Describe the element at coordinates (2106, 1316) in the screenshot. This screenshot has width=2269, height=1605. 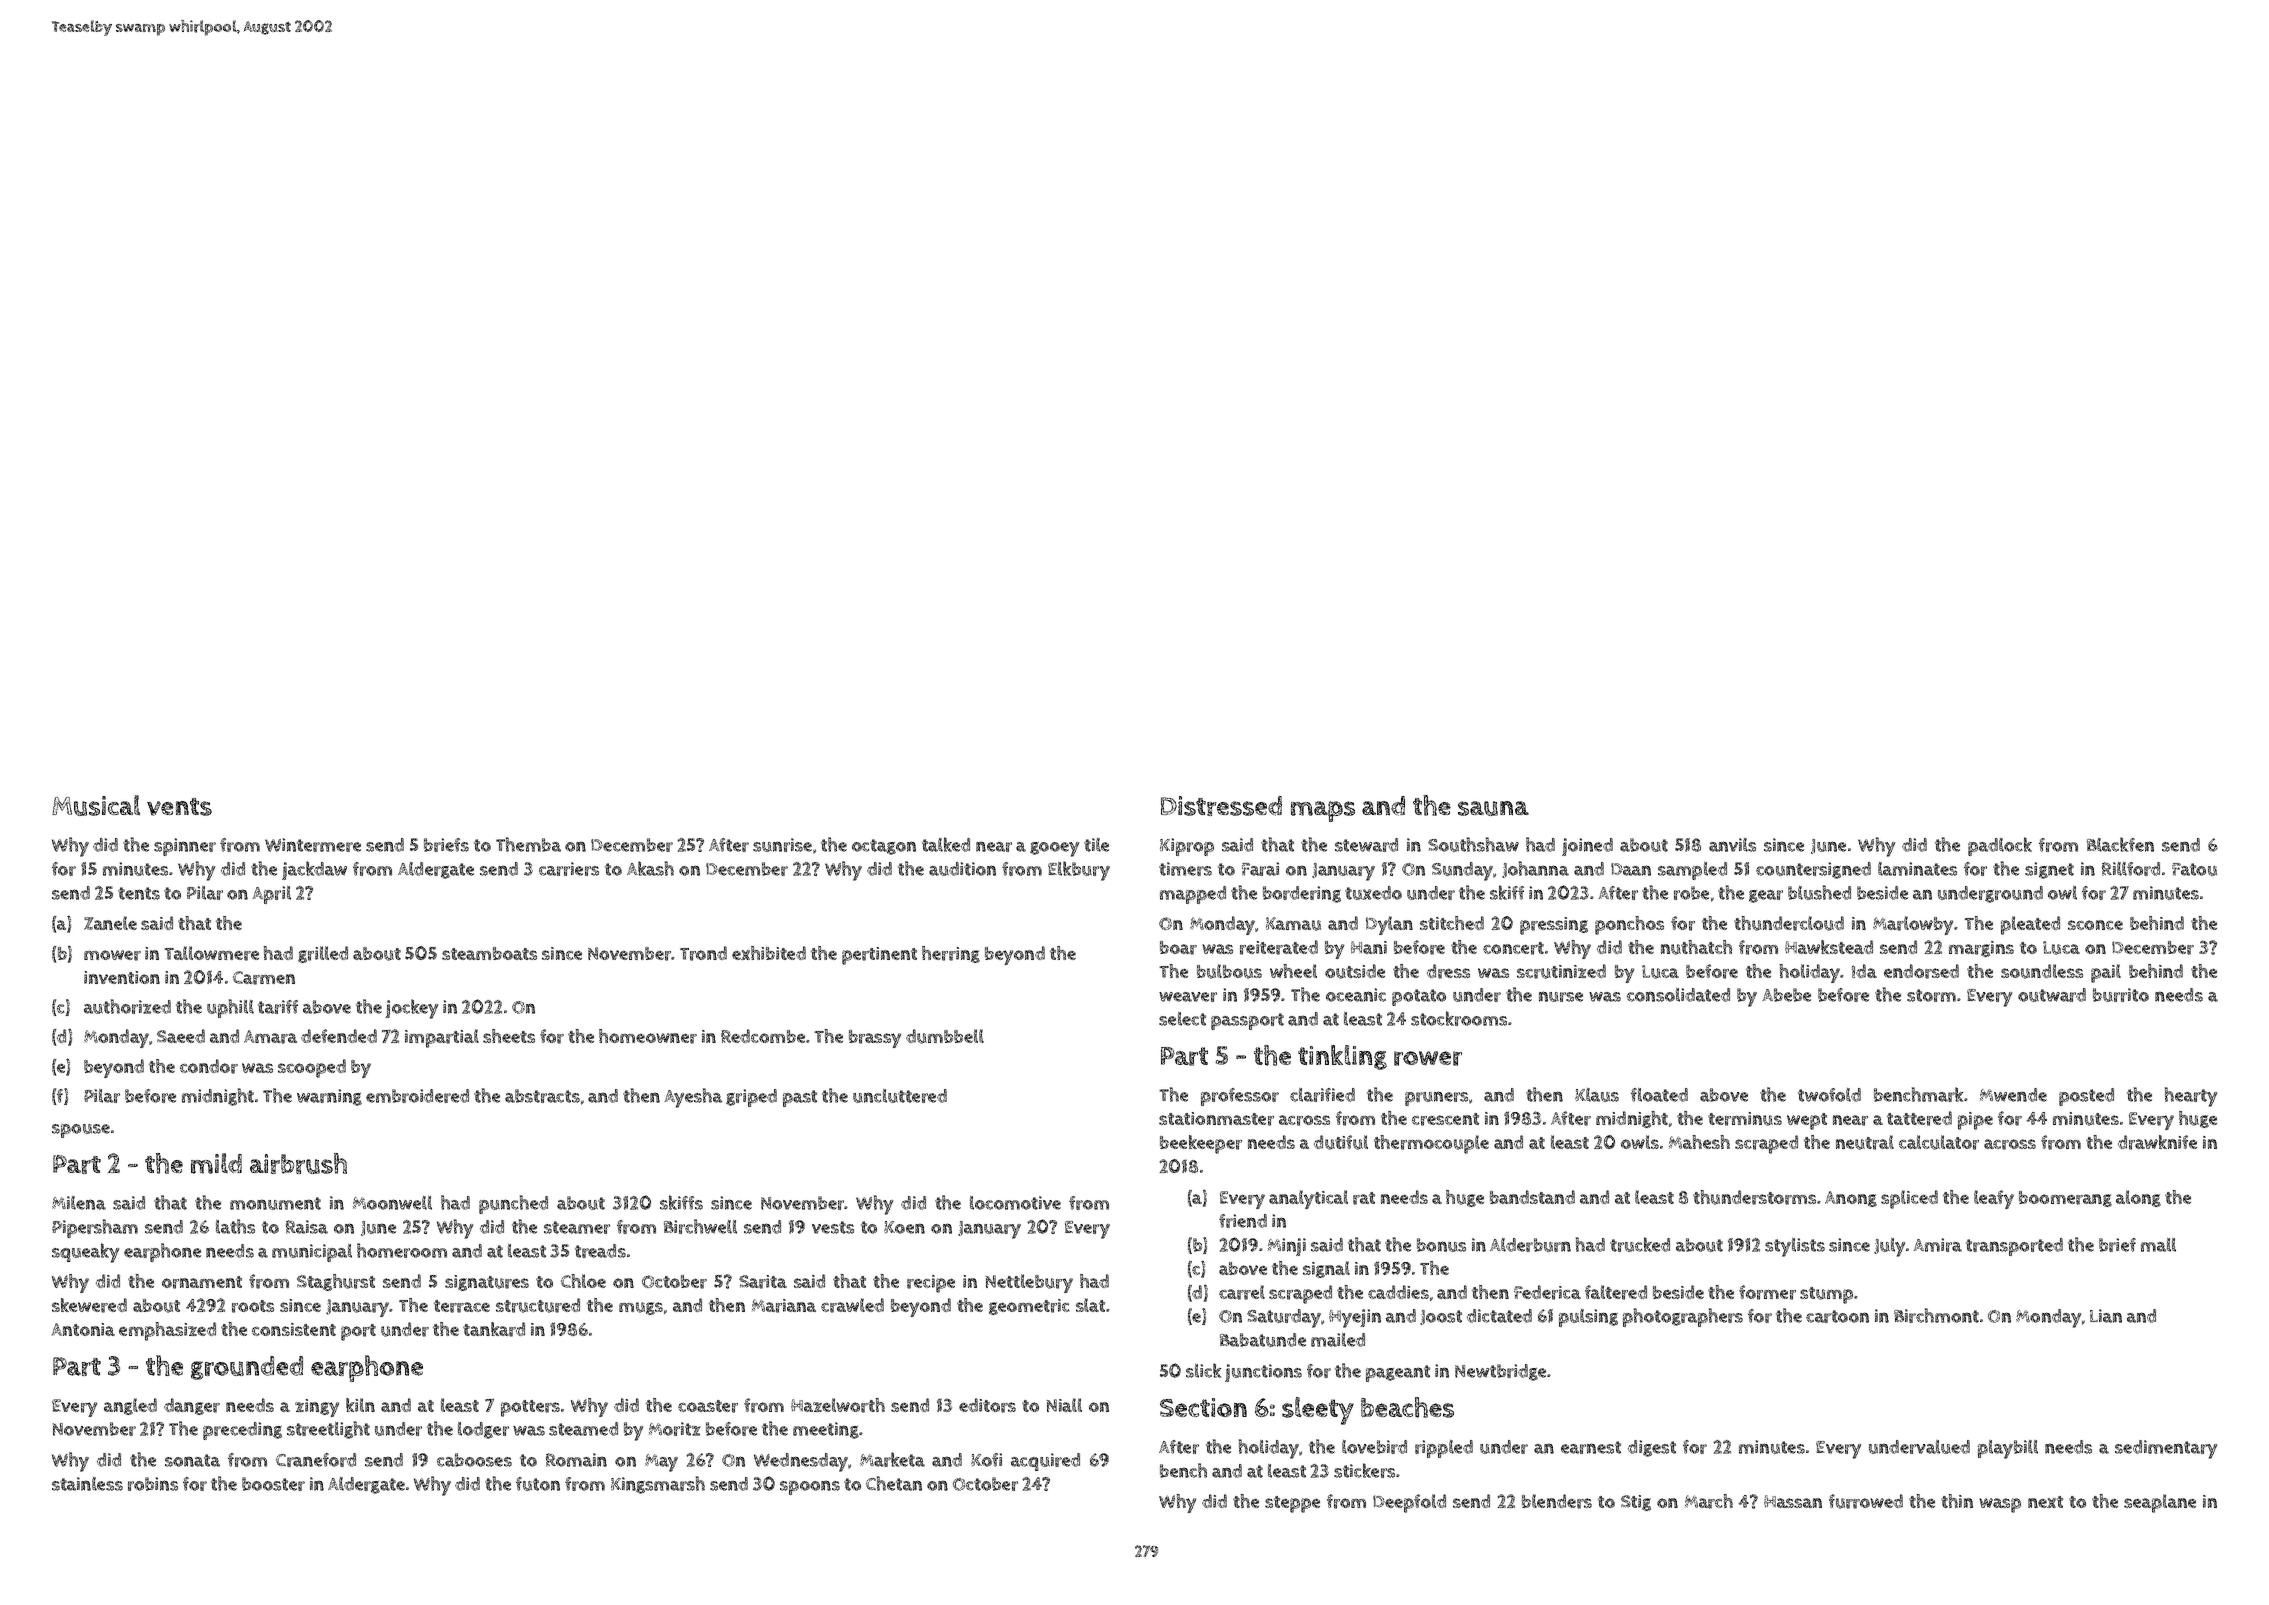
I see `Lian` at that location.
